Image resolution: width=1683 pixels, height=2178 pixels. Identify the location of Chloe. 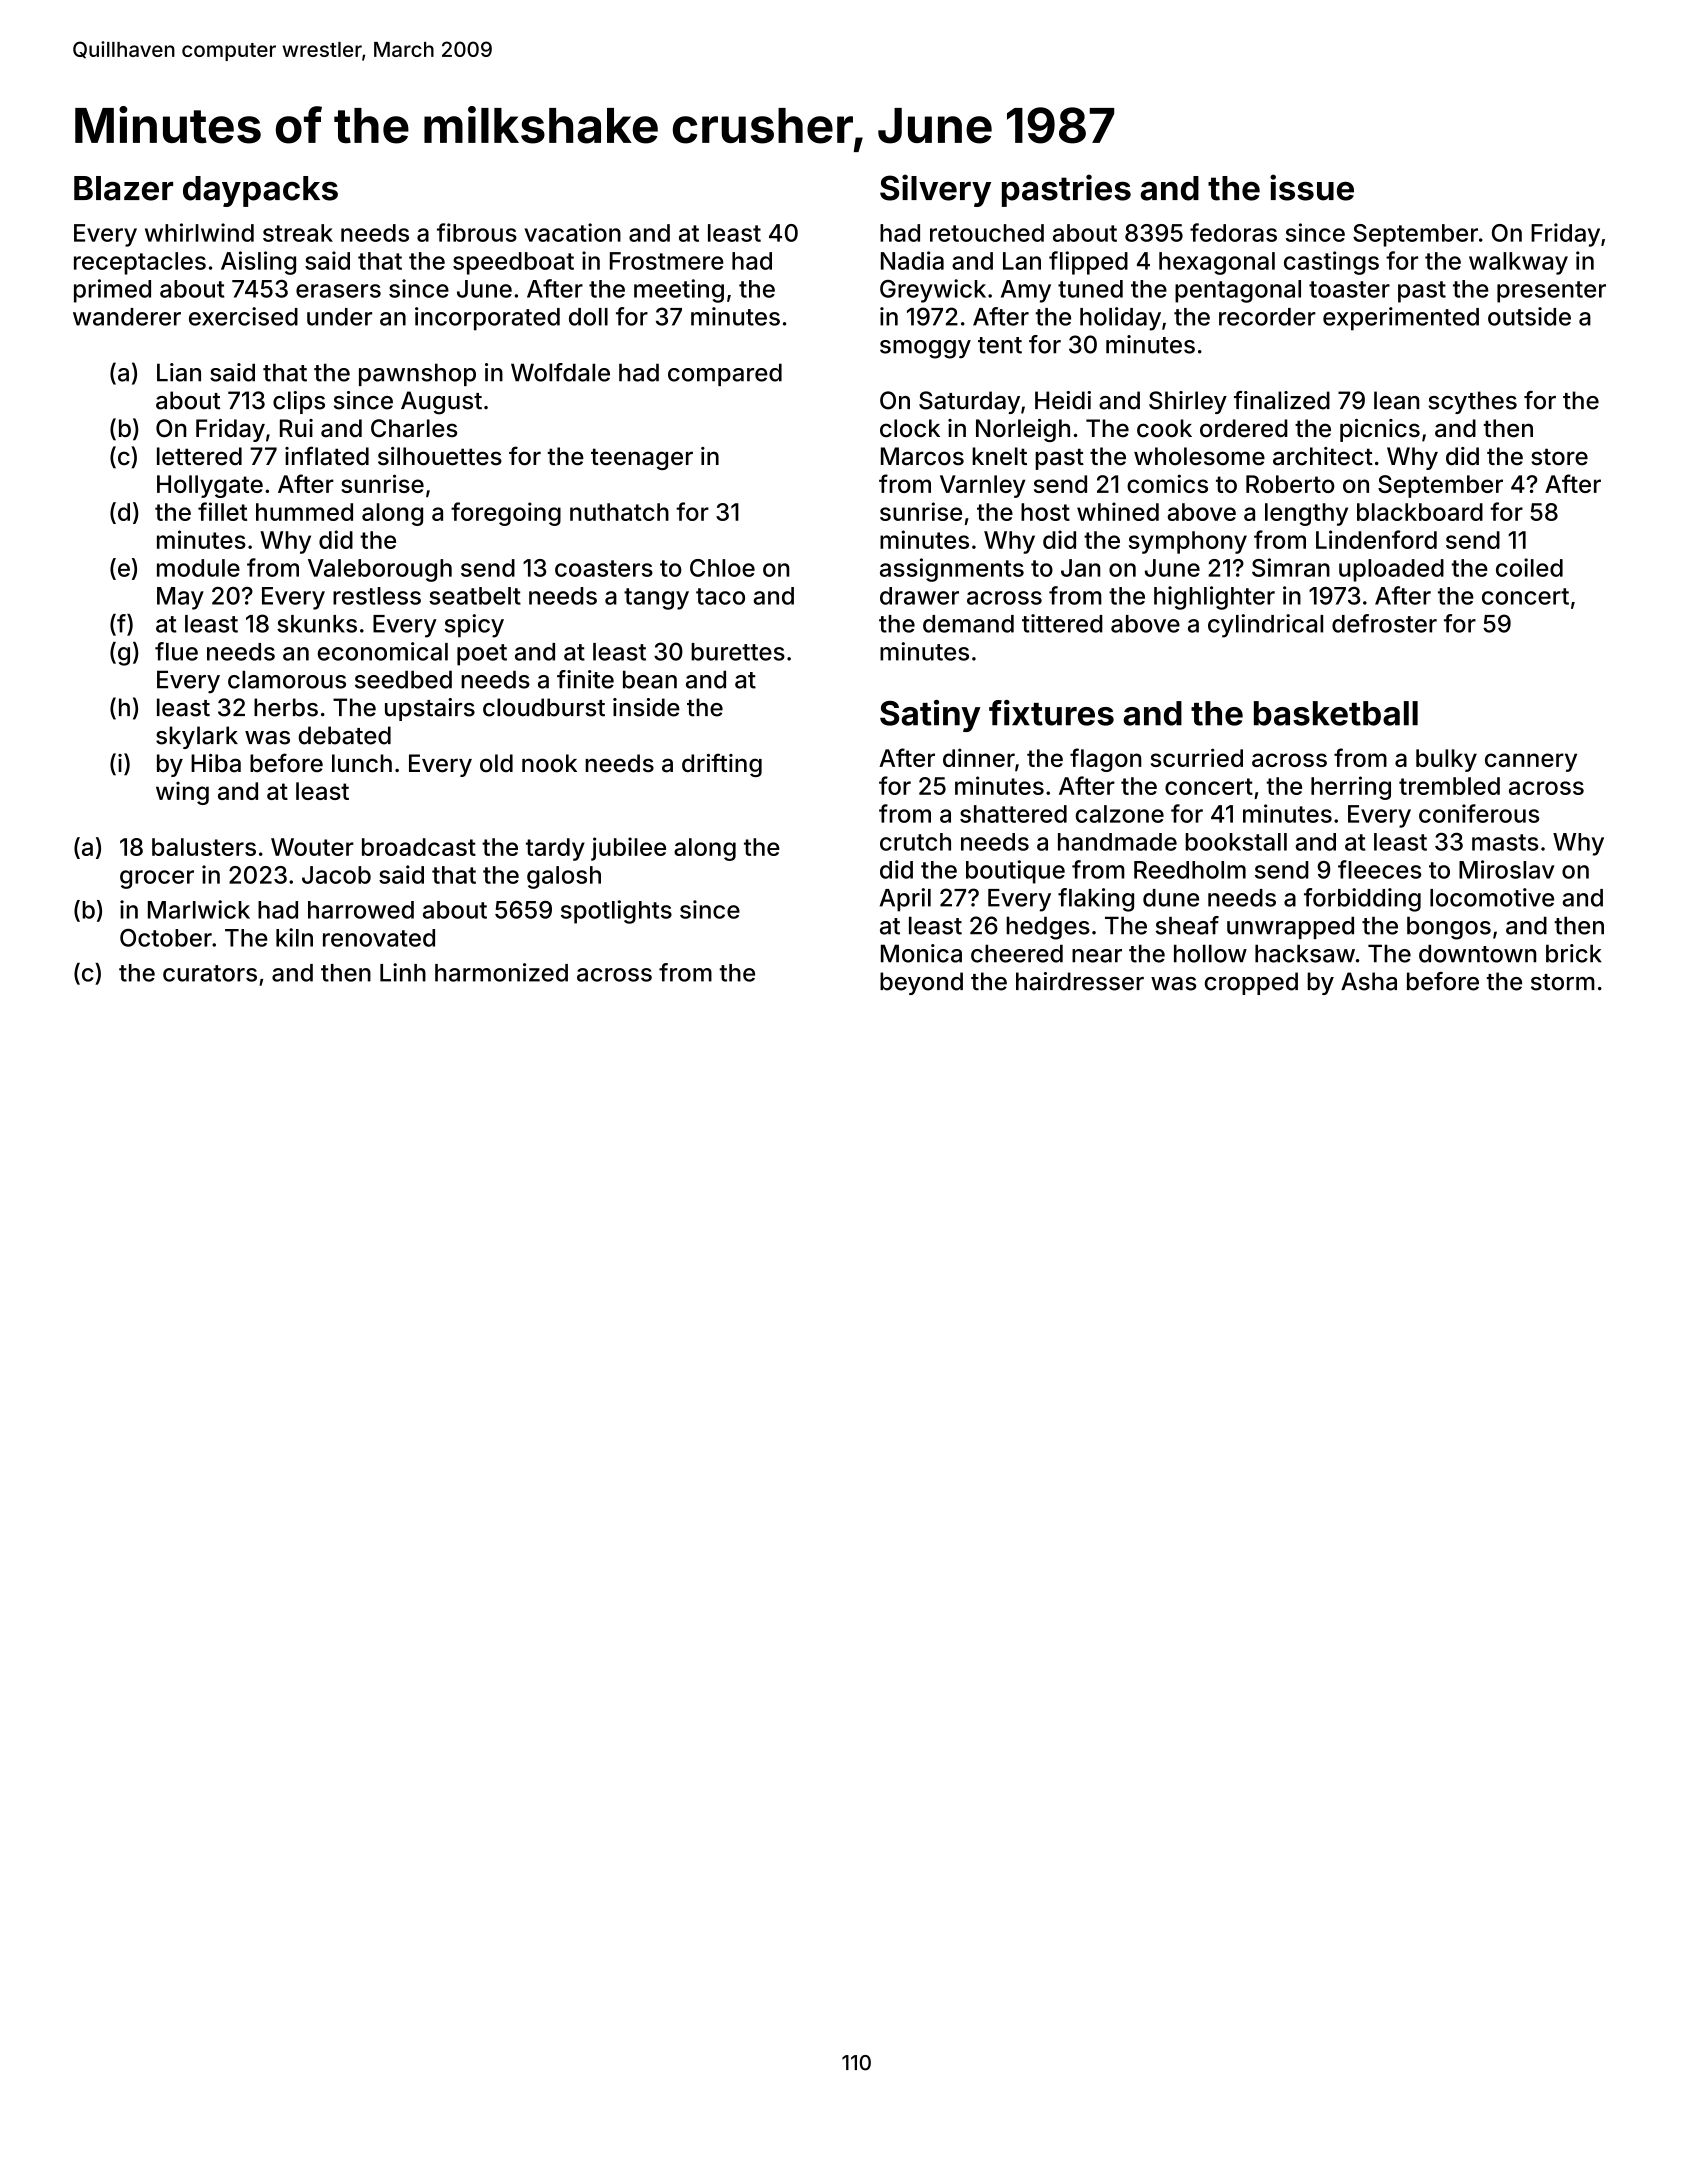
(722, 568).
